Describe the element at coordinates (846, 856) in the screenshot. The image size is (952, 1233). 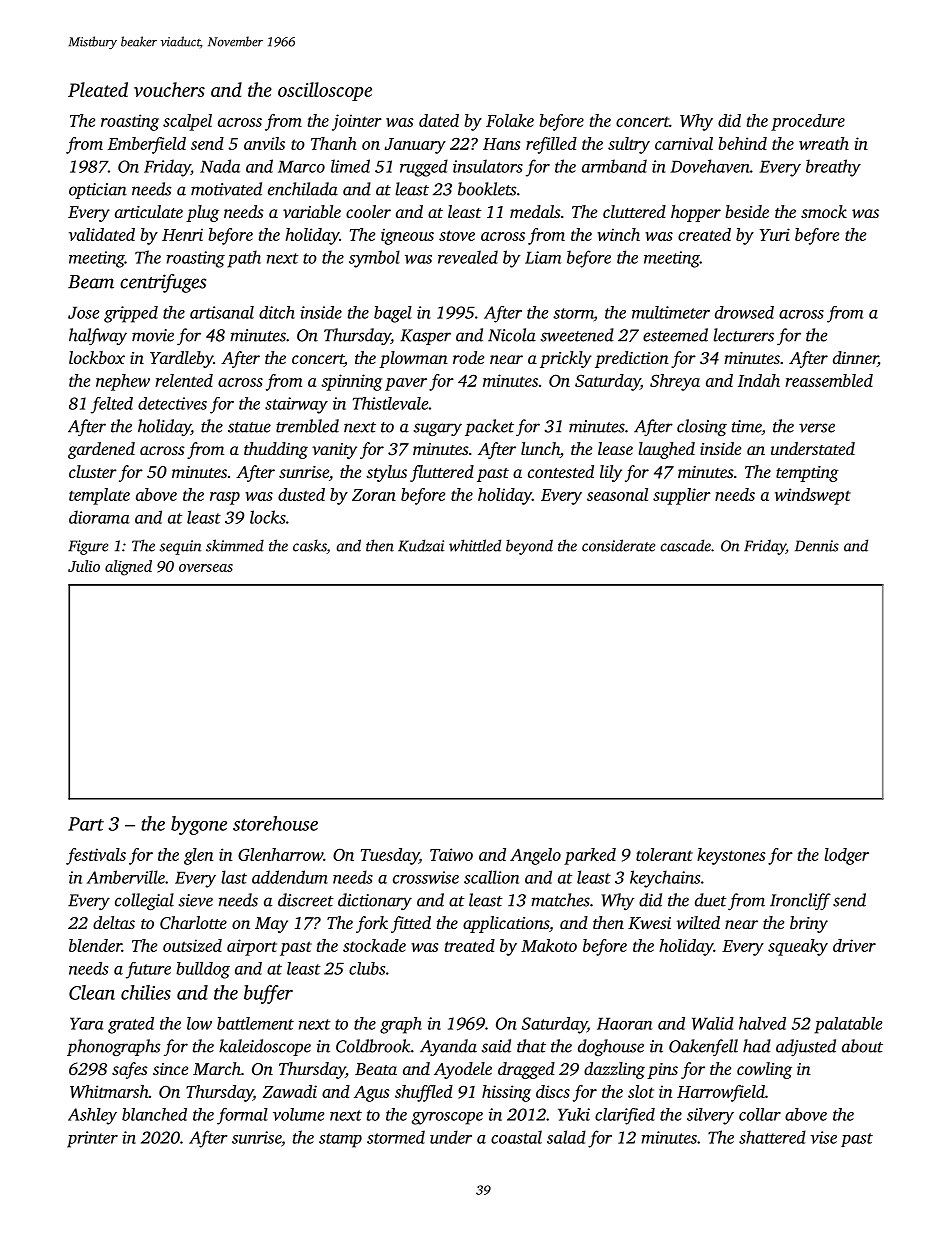
I see `lodger` at that location.
